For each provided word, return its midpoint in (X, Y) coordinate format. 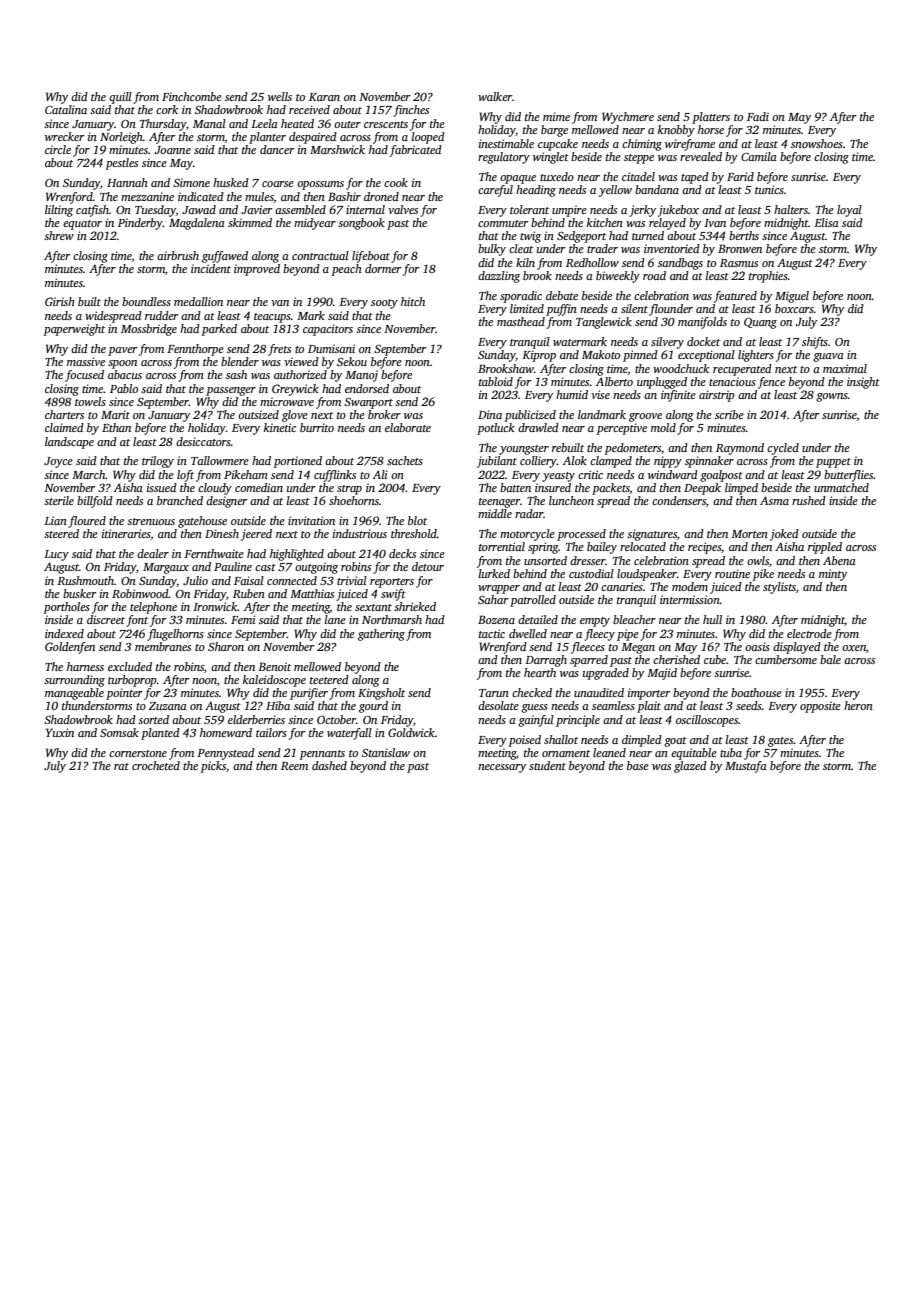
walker (495, 96)
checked (532, 692)
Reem (294, 766)
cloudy (215, 489)
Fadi (758, 116)
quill (120, 98)
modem (690, 586)
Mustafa (746, 767)
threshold (414, 533)
